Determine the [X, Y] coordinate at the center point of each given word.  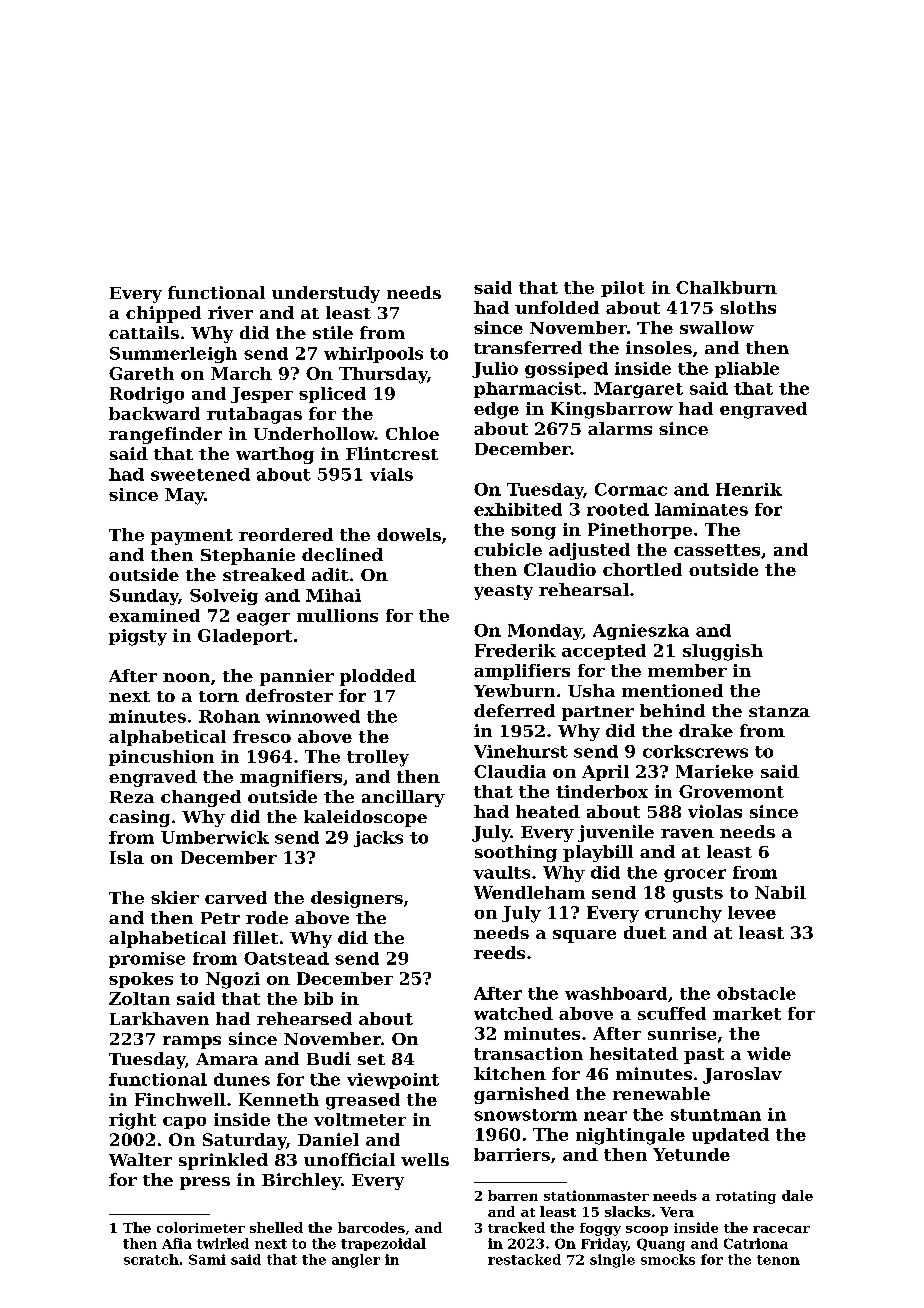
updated [730, 1136]
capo [184, 1123]
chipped [163, 314]
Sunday [144, 597]
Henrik [749, 489]
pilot [623, 289]
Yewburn [514, 690]
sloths [748, 307]
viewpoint [393, 1081]
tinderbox [602, 791]
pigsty [138, 637]
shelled [276, 1227]
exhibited [518, 509]
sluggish [723, 652]
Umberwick [215, 837]
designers [357, 899]
